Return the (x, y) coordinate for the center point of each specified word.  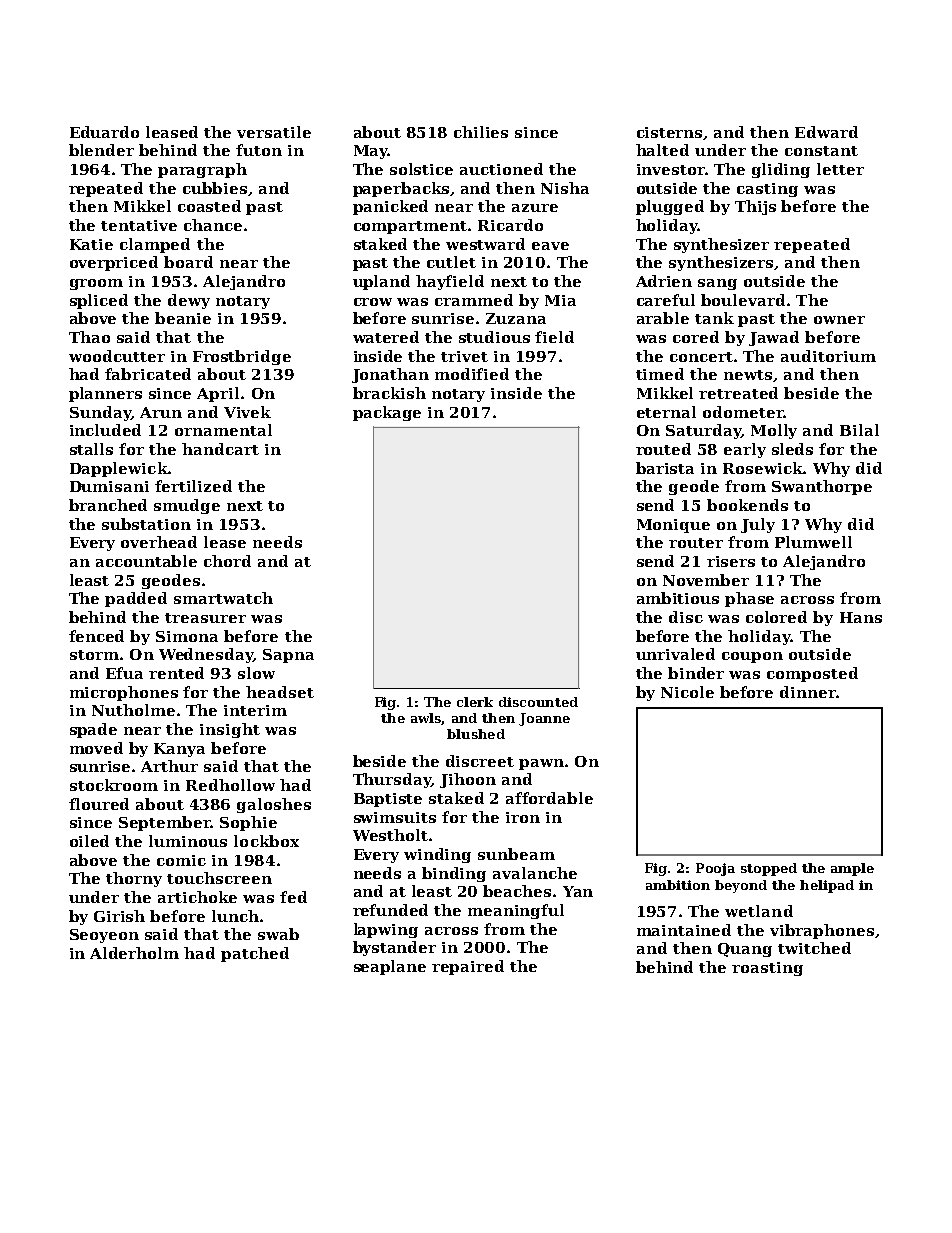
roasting (767, 969)
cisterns (670, 133)
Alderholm (134, 953)
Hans (861, 617)
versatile (274, 132)
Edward (826, 132)
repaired (468, 967)
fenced (96, 636)
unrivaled (675, 654)
